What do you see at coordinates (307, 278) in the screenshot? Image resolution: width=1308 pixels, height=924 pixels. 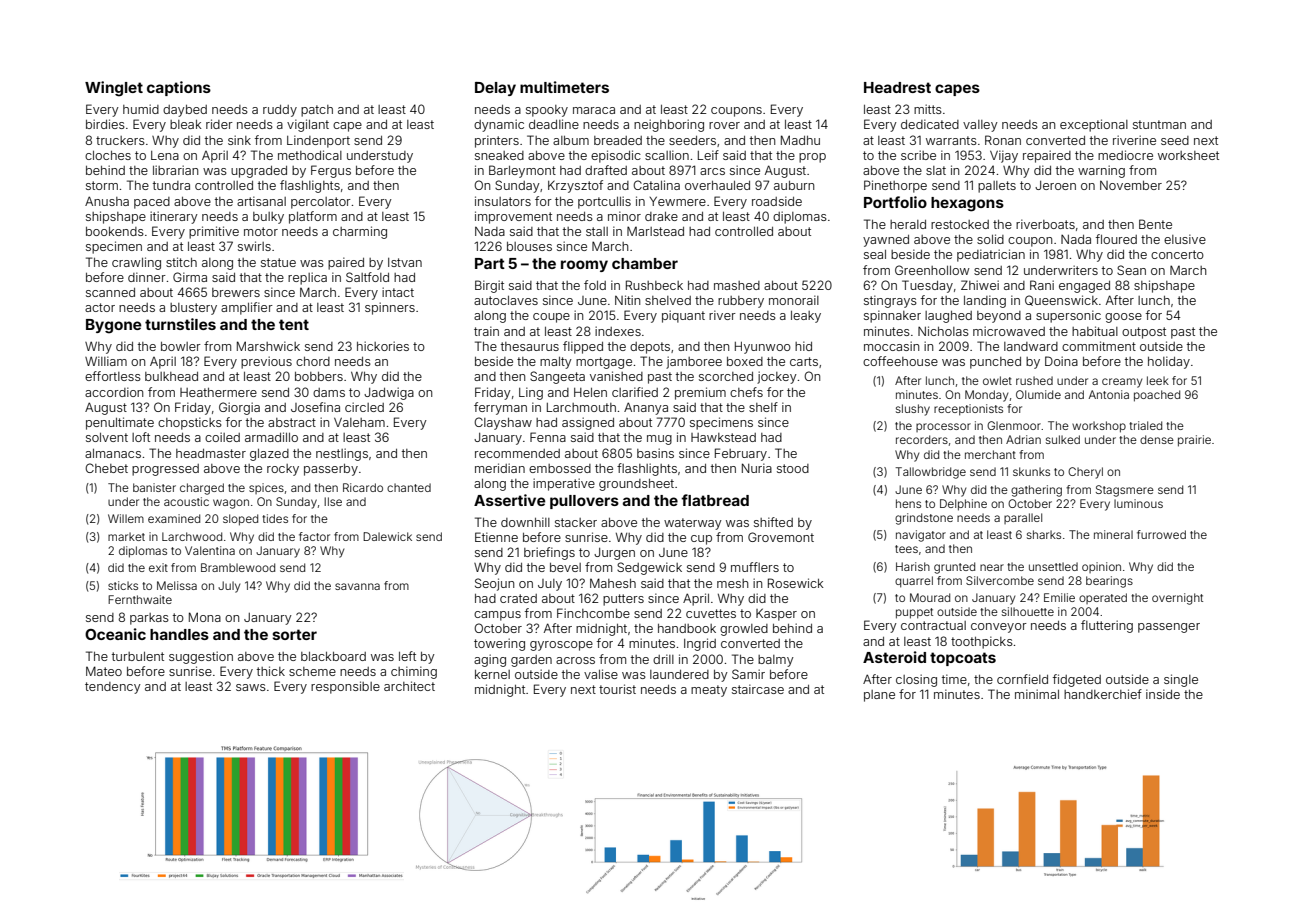 I see `replica` at bounding box center [307, 278].
